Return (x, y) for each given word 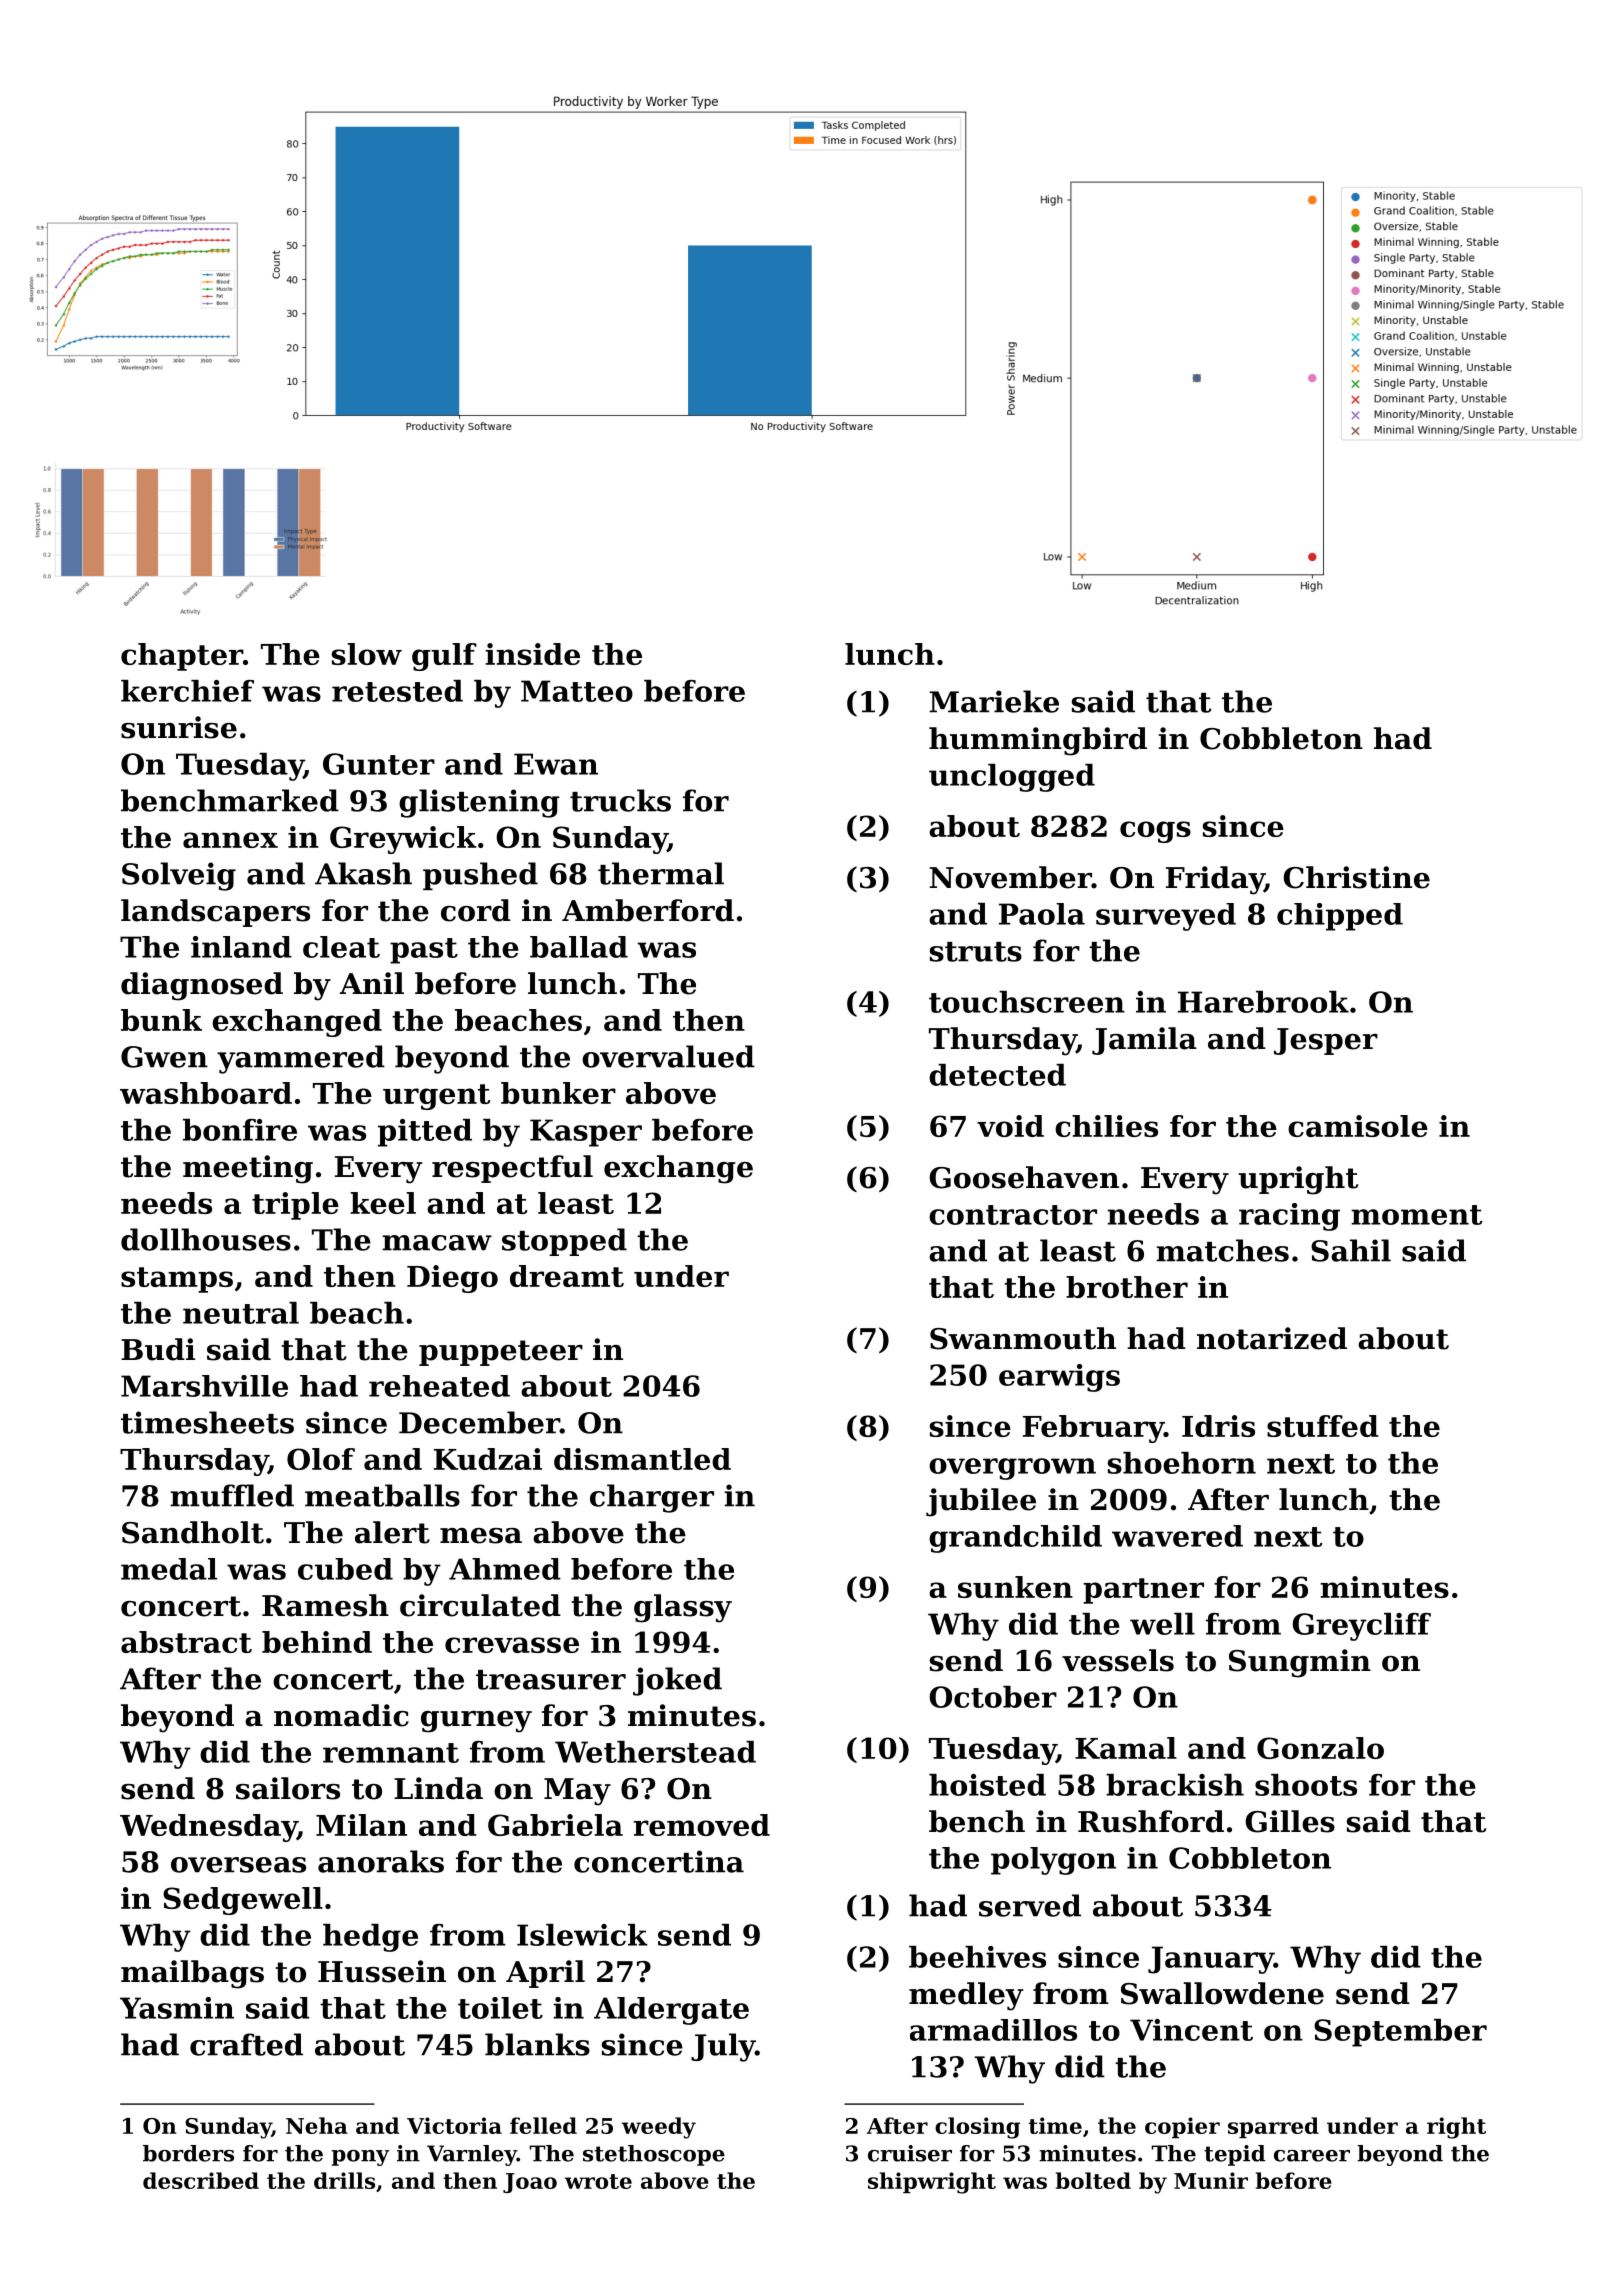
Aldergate (671, 2011)
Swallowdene (1222, 1993)
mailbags (192, 1974)
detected (997, 1075)
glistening (479, 803)
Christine (1356, 877)
